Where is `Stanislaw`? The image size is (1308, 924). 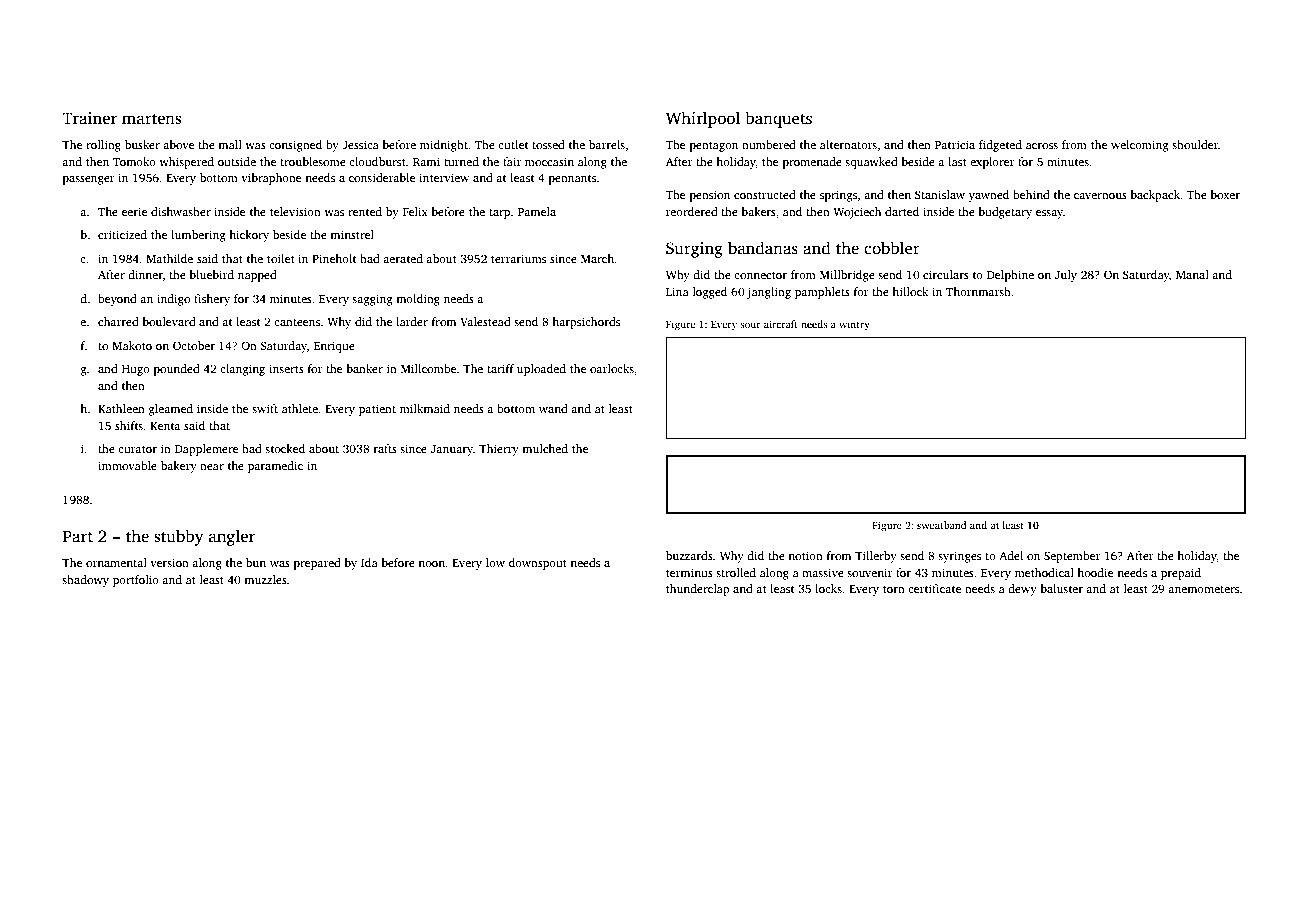
Stanislaw is located at coordinates (940, 194).
